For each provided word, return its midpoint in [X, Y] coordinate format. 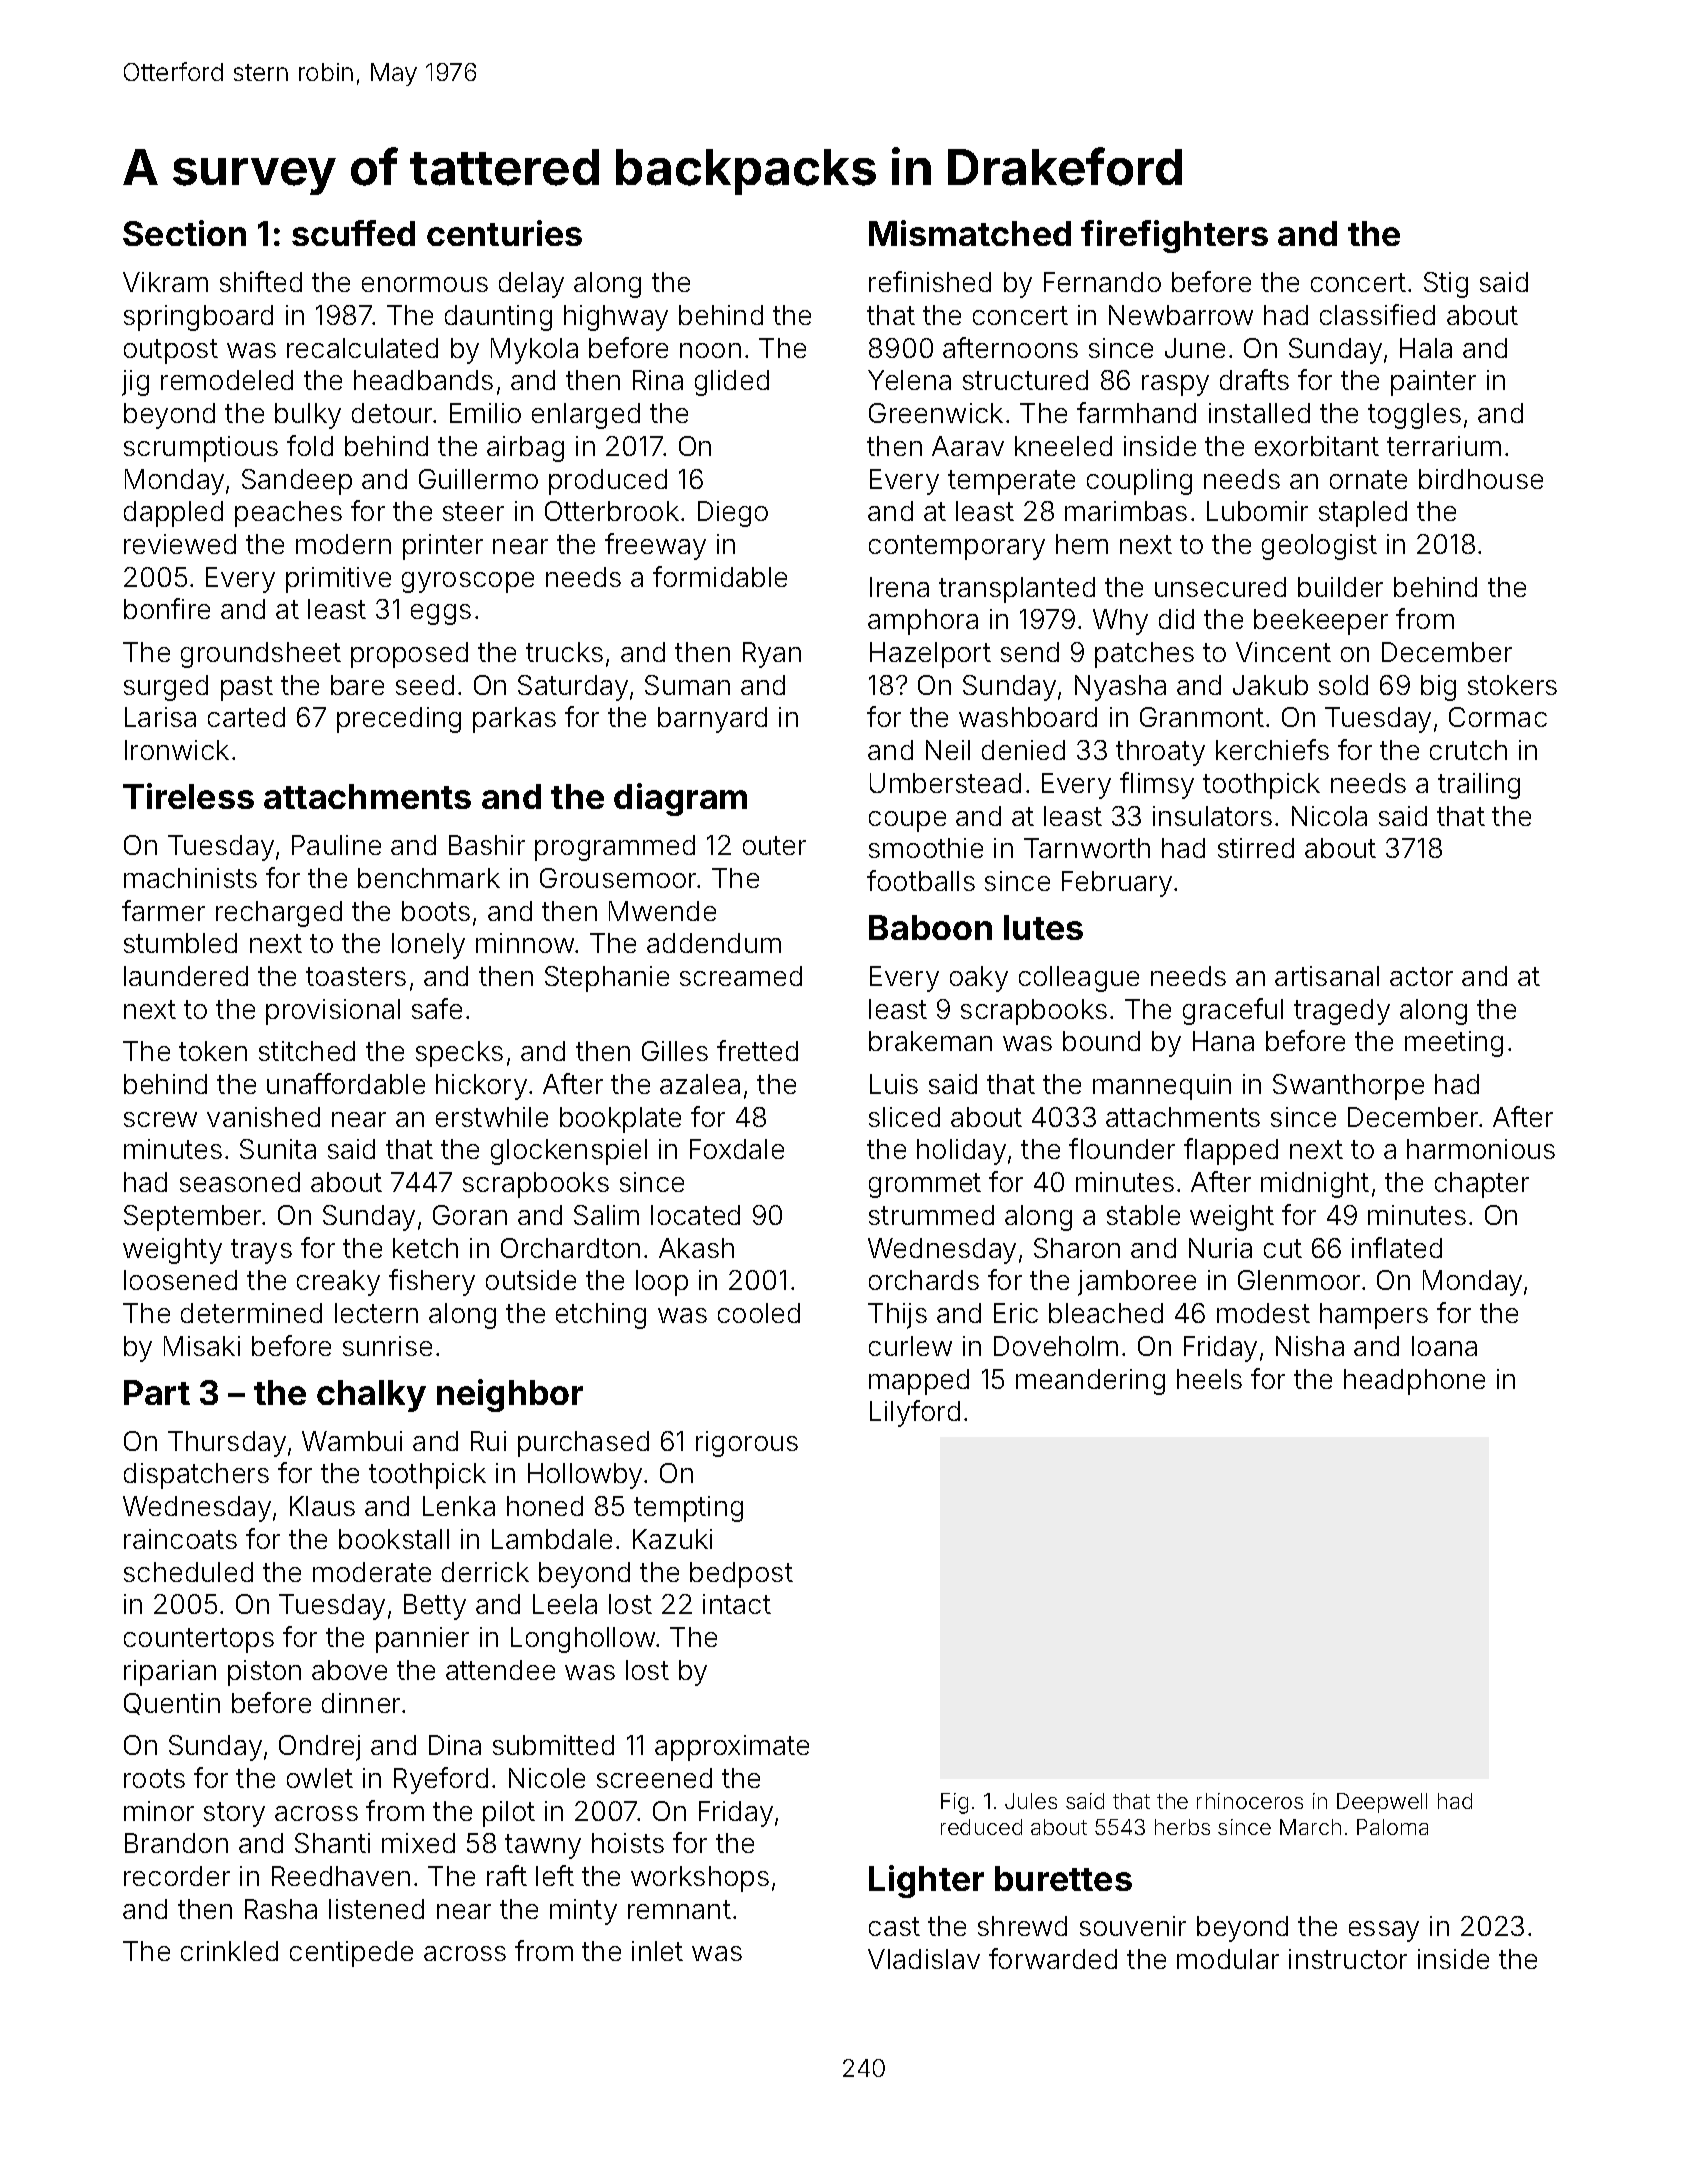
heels [1209, 1379]
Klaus [322, 1506]
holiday [961, 1152]
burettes [1063, 1878]
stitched [307, 1051]
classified [1377, 314]
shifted [261, 281]
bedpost [741, 1575]
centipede [351, 1954]
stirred [1256, 848]
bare [357, 685]
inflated [1397, 1247]
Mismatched [970, 233]
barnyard [712, 720]
